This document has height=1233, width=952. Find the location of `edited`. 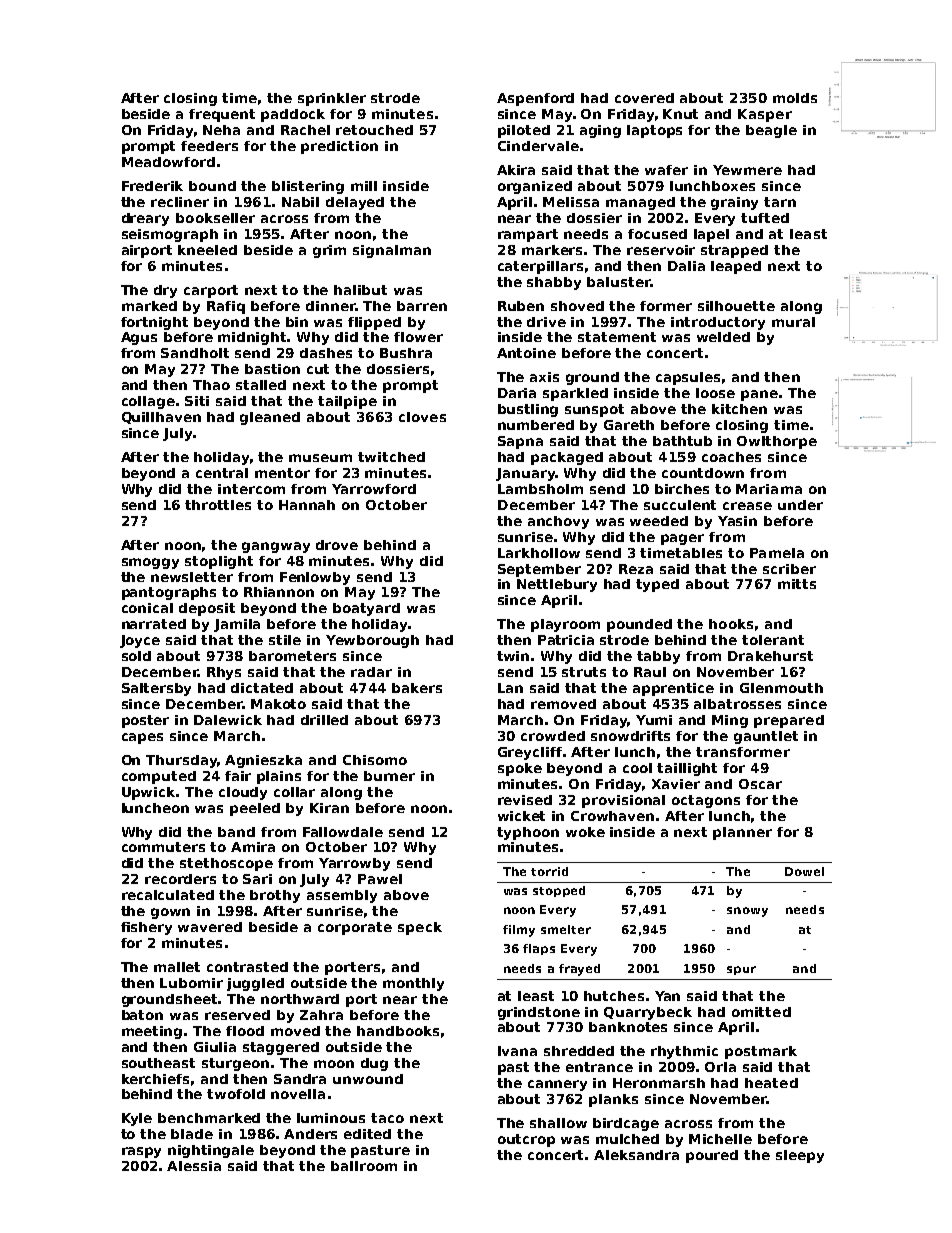

edited is located at coordinates (367, 1134).
